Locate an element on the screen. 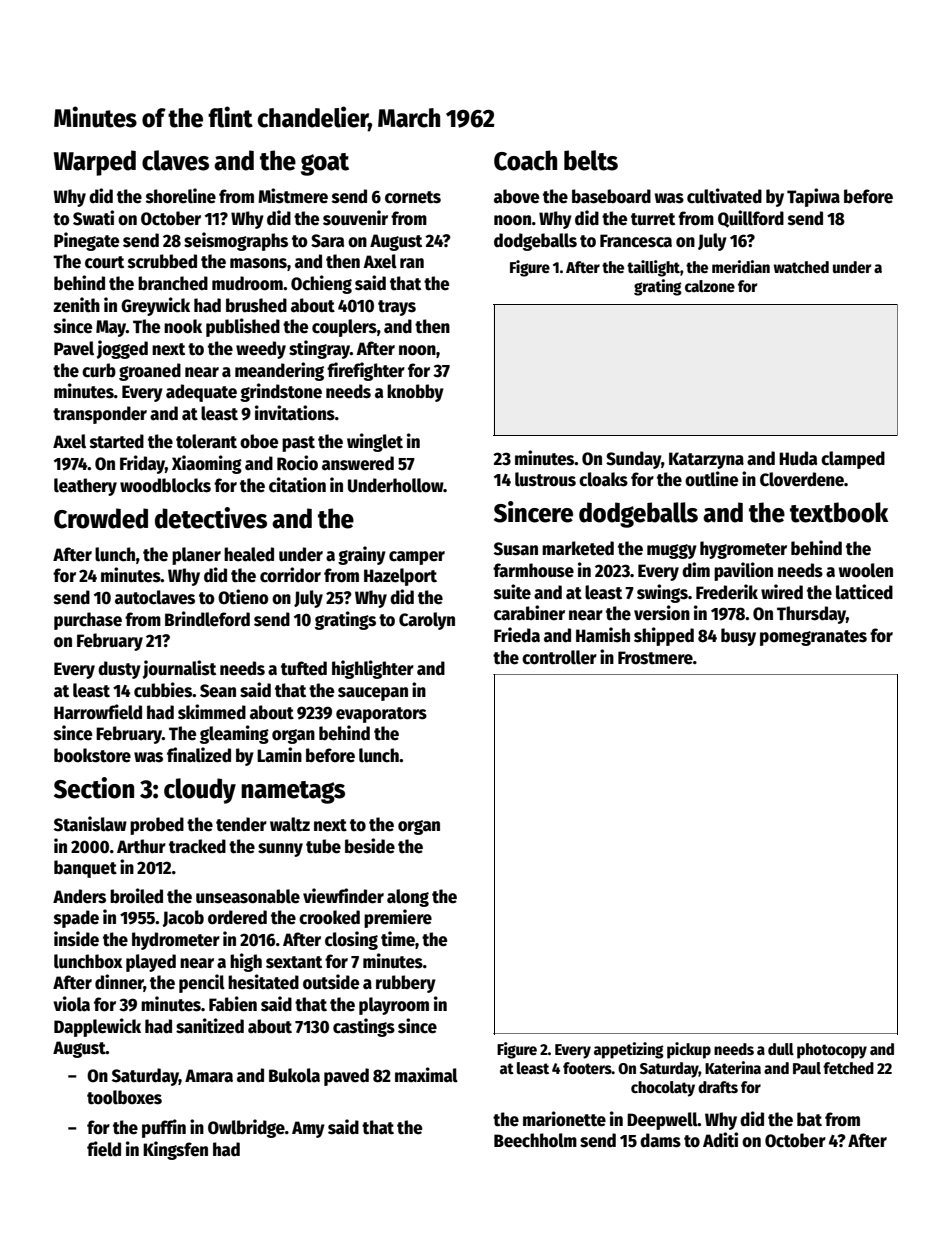  jogged is located at coordinates (122, 349).
